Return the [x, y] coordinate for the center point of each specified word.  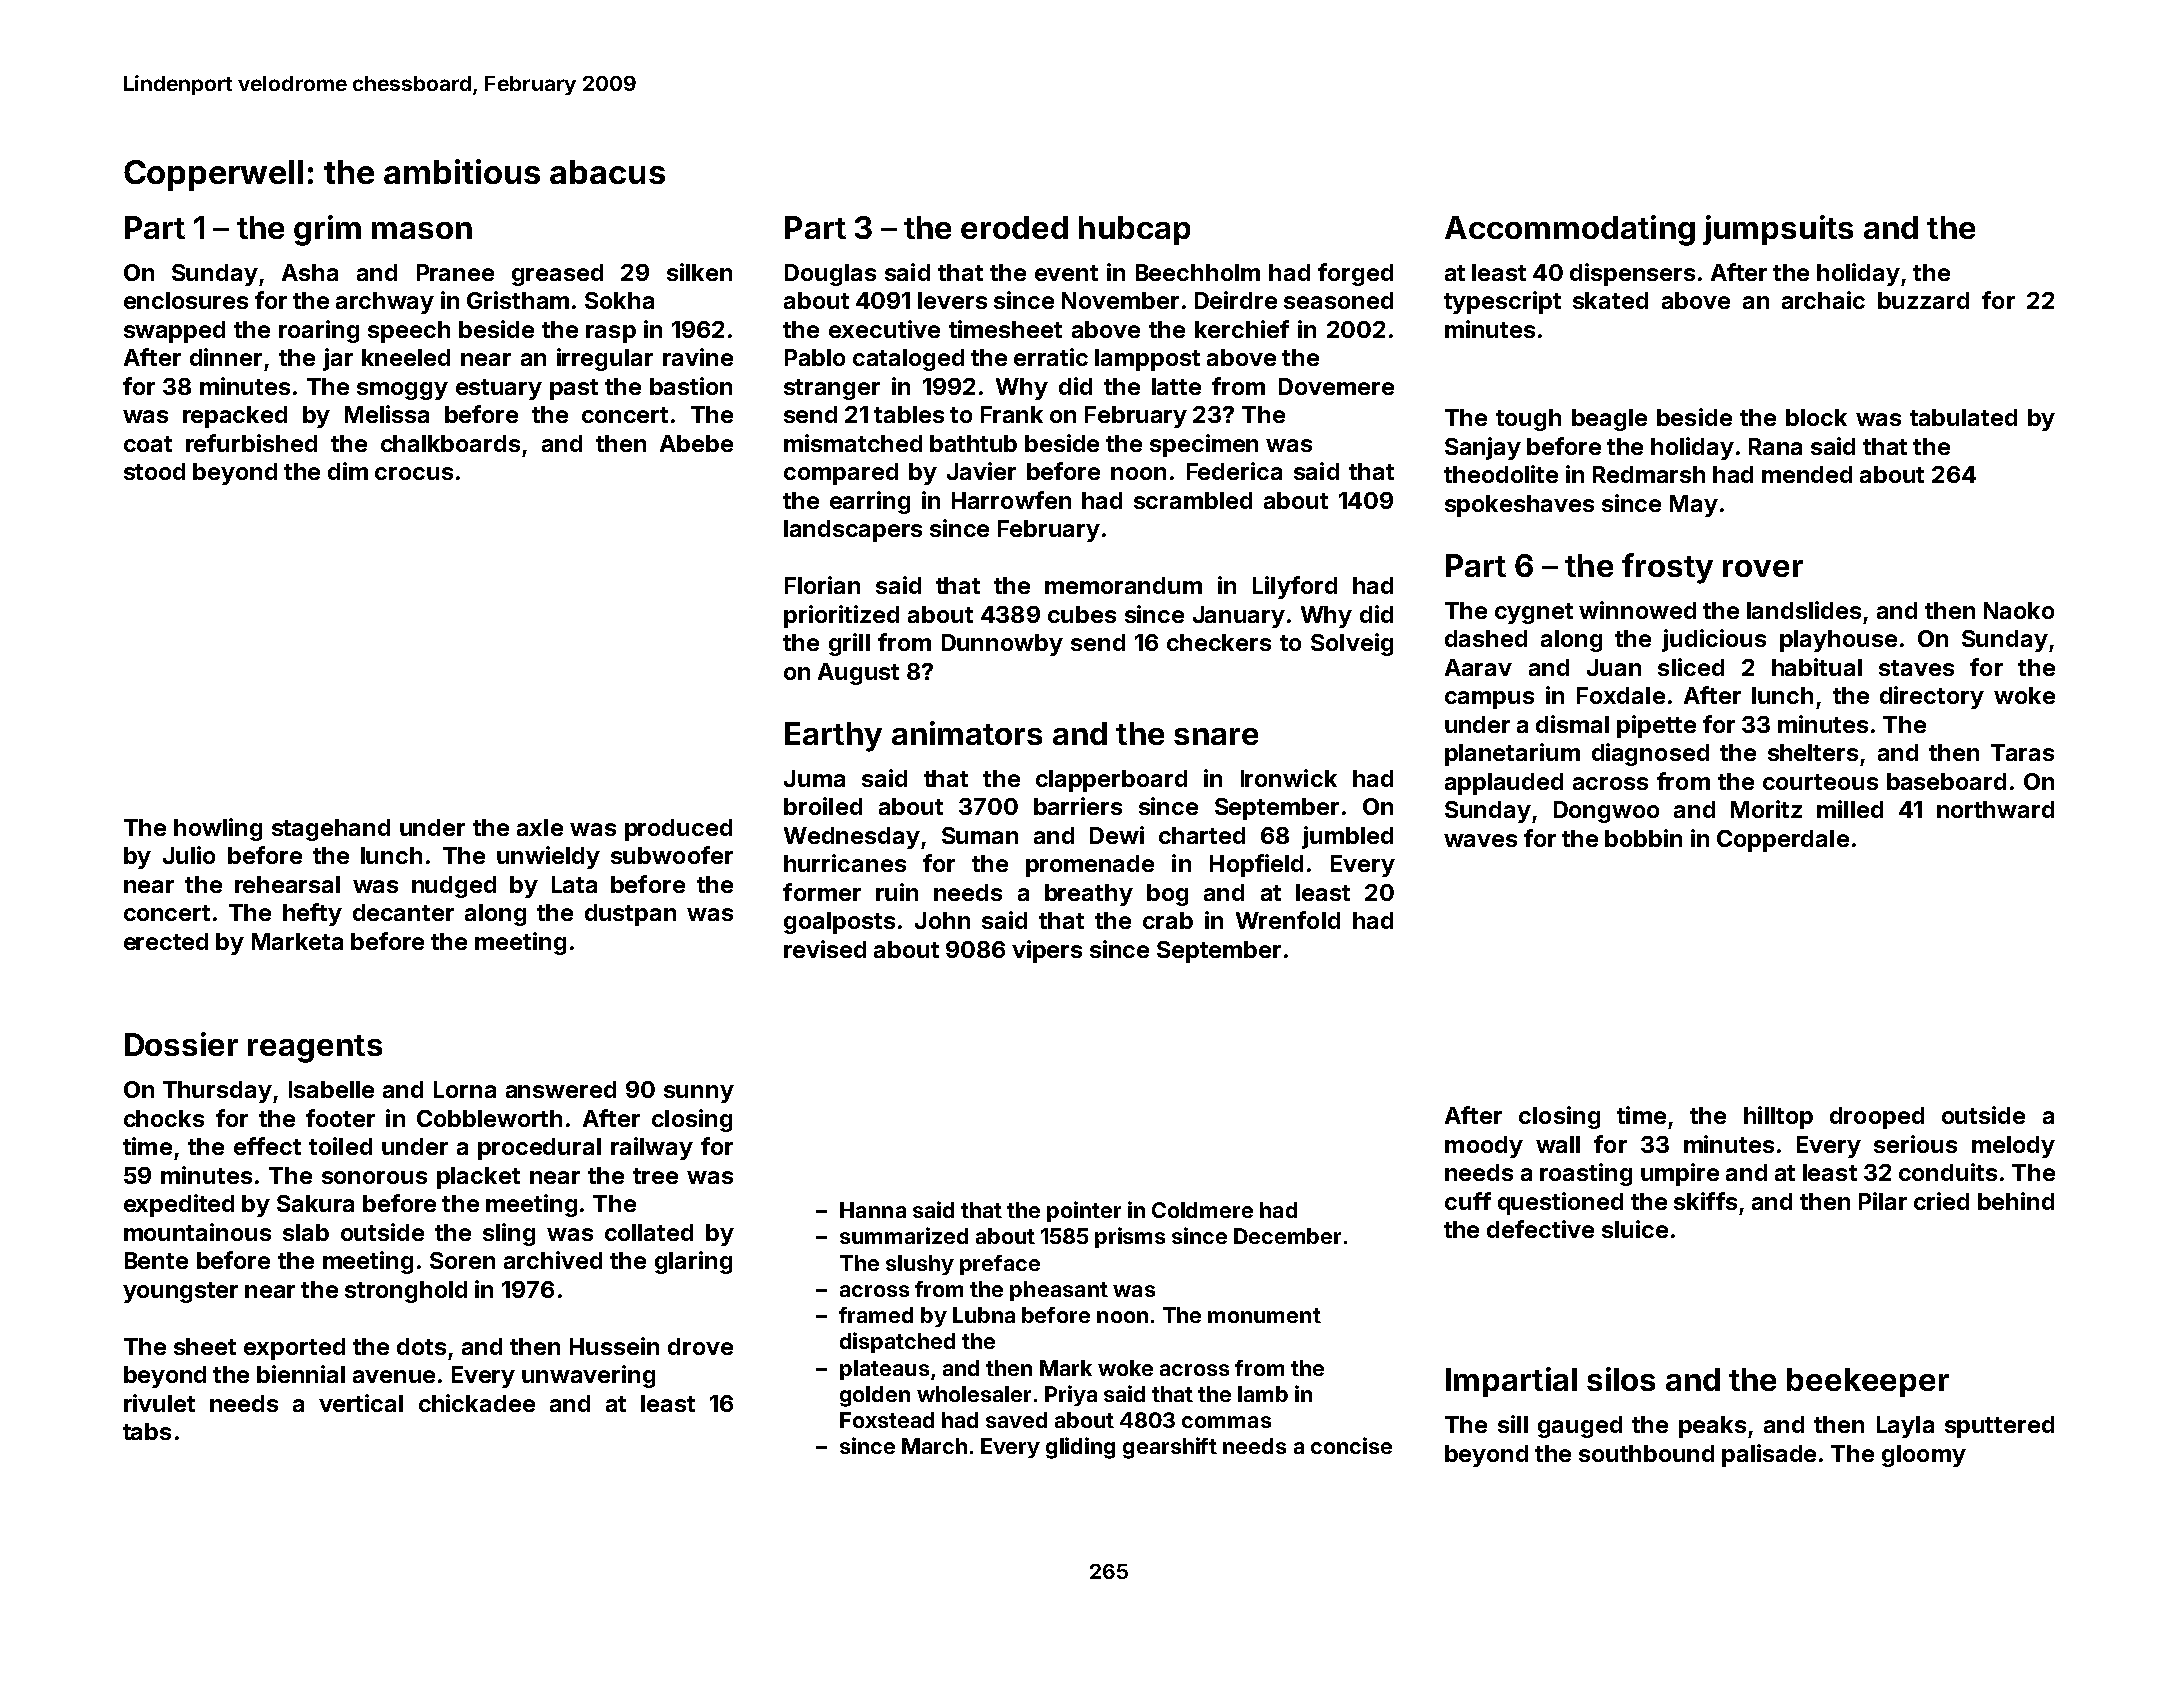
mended [1807, 474]
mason [422, 230]
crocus [414, 473]
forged [1355, 274]
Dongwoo [1606, 812]
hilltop [1778, 1117]
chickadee [477, 1403]
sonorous [374, 1177]
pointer [1084, 1211]
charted [1202, 835]
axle [540, 827]
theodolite [1501, 474]
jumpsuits [1778, 230]
